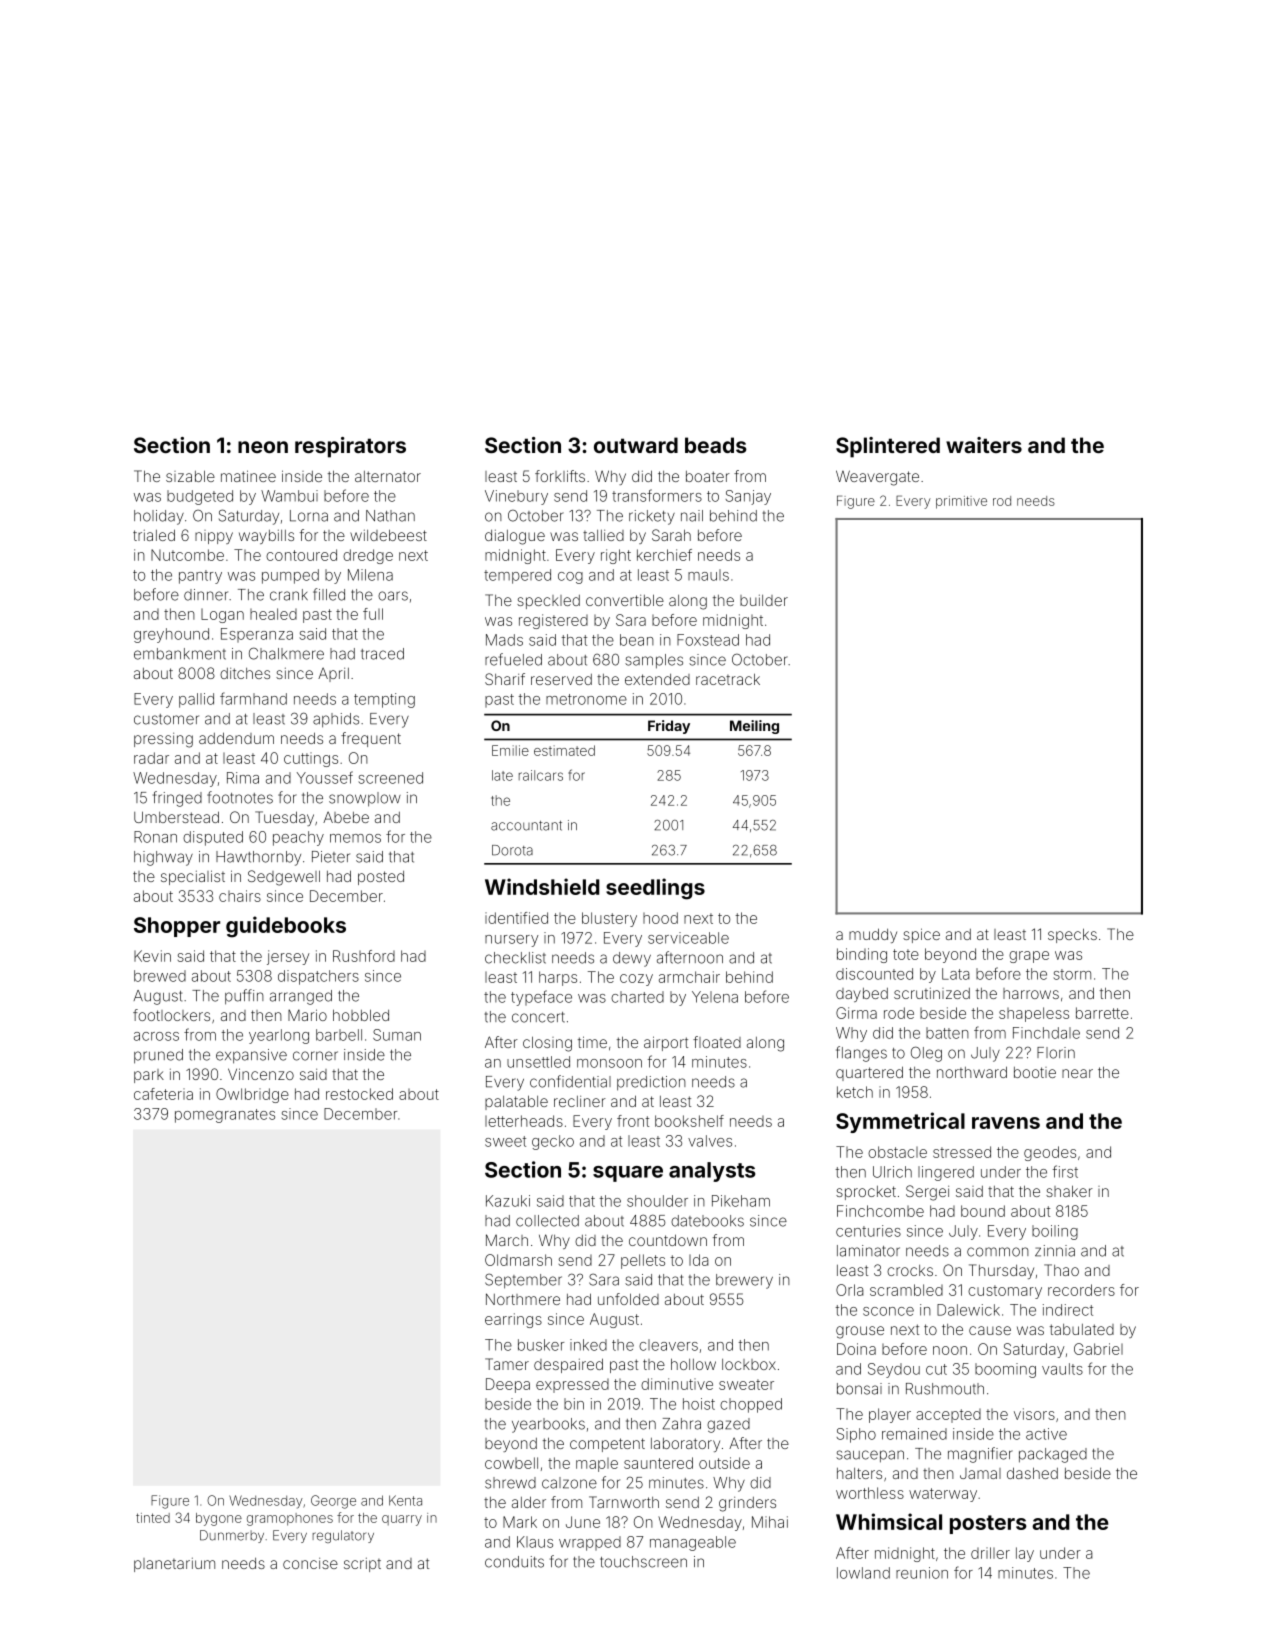 Image resolution: width=1276 pixels, height=1652 pixels. What do you see at coordinates (572, 1386) in the screenshot?
I see `expressed` at bounding box center [572, 1386].
